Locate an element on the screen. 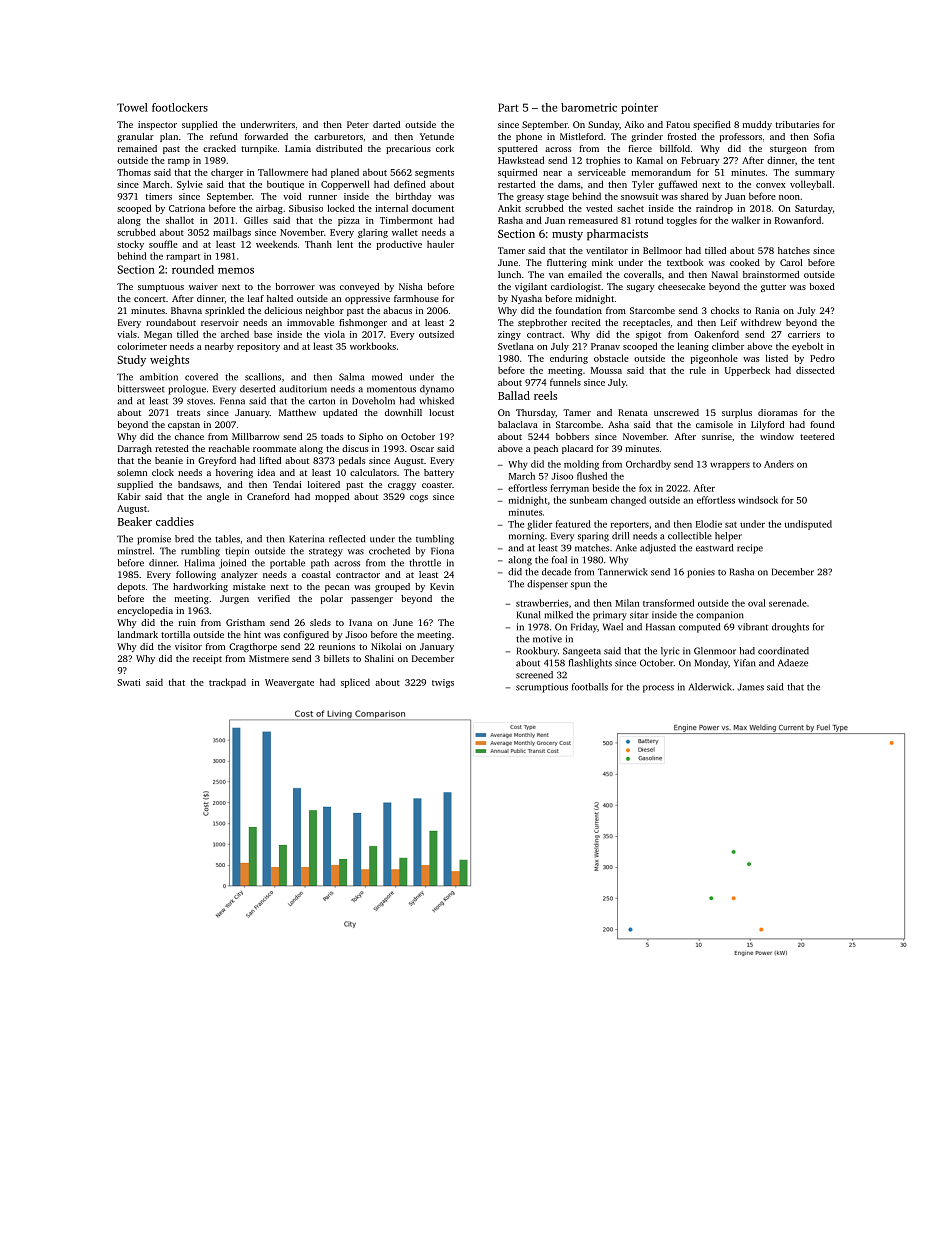 Image resolution: width=952 pixels, height=1233 pixels. Thanh is located at coordinates (318, 244).
